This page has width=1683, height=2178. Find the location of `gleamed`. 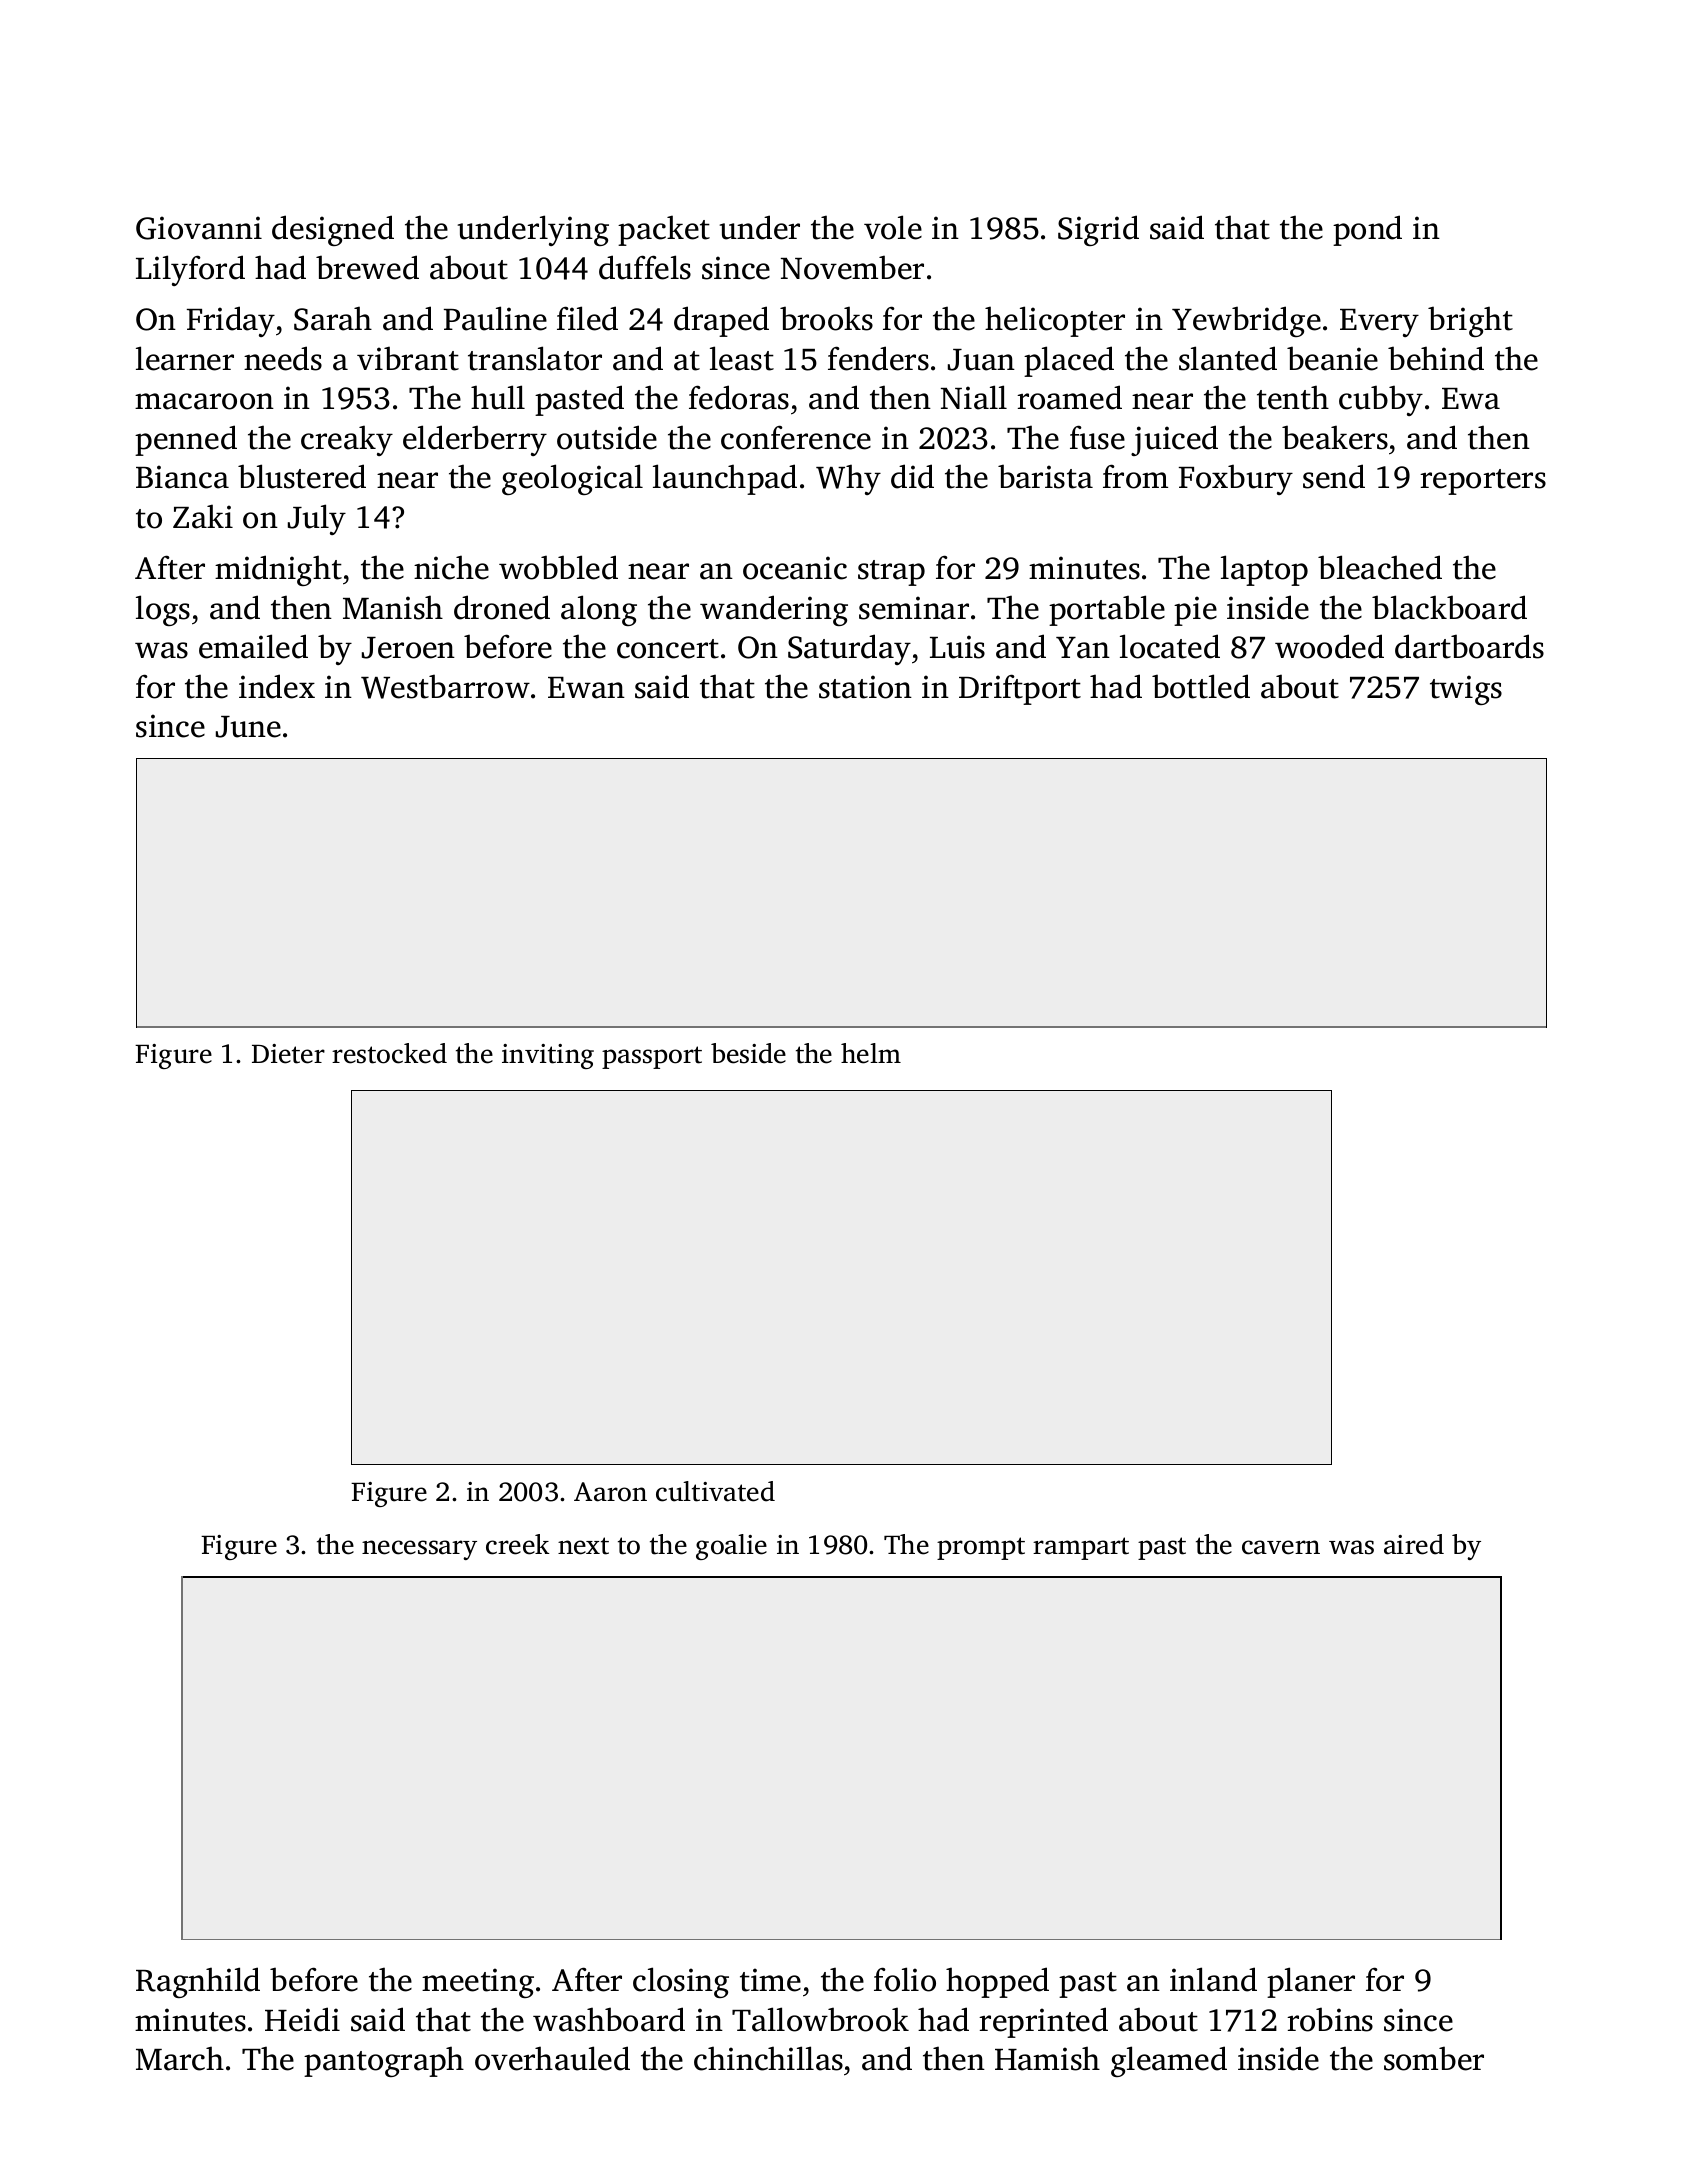

gleamed is located at coordinates (1169, 2061).
